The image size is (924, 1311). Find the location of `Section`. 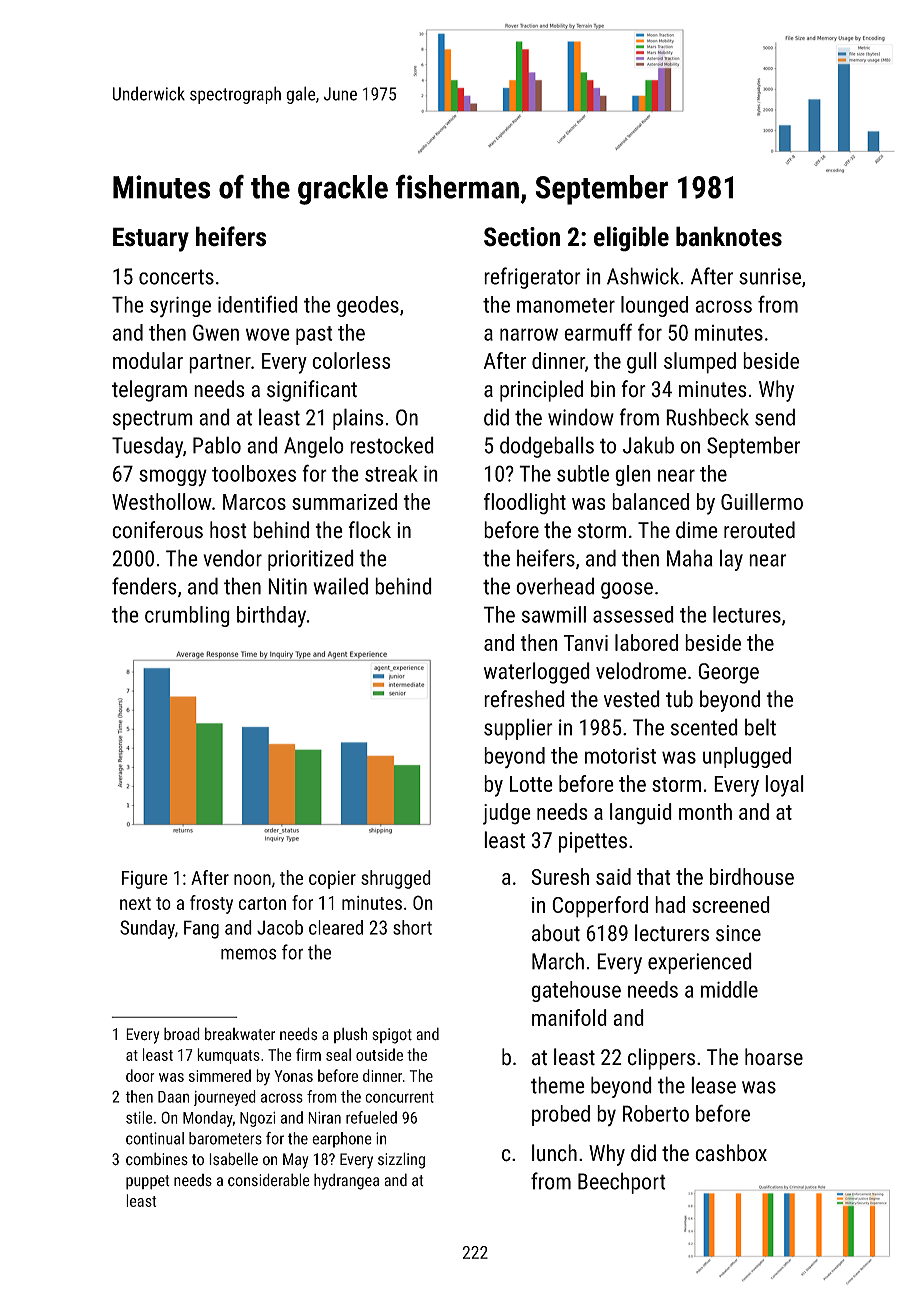

Section is located at coordinates (522, 237).
